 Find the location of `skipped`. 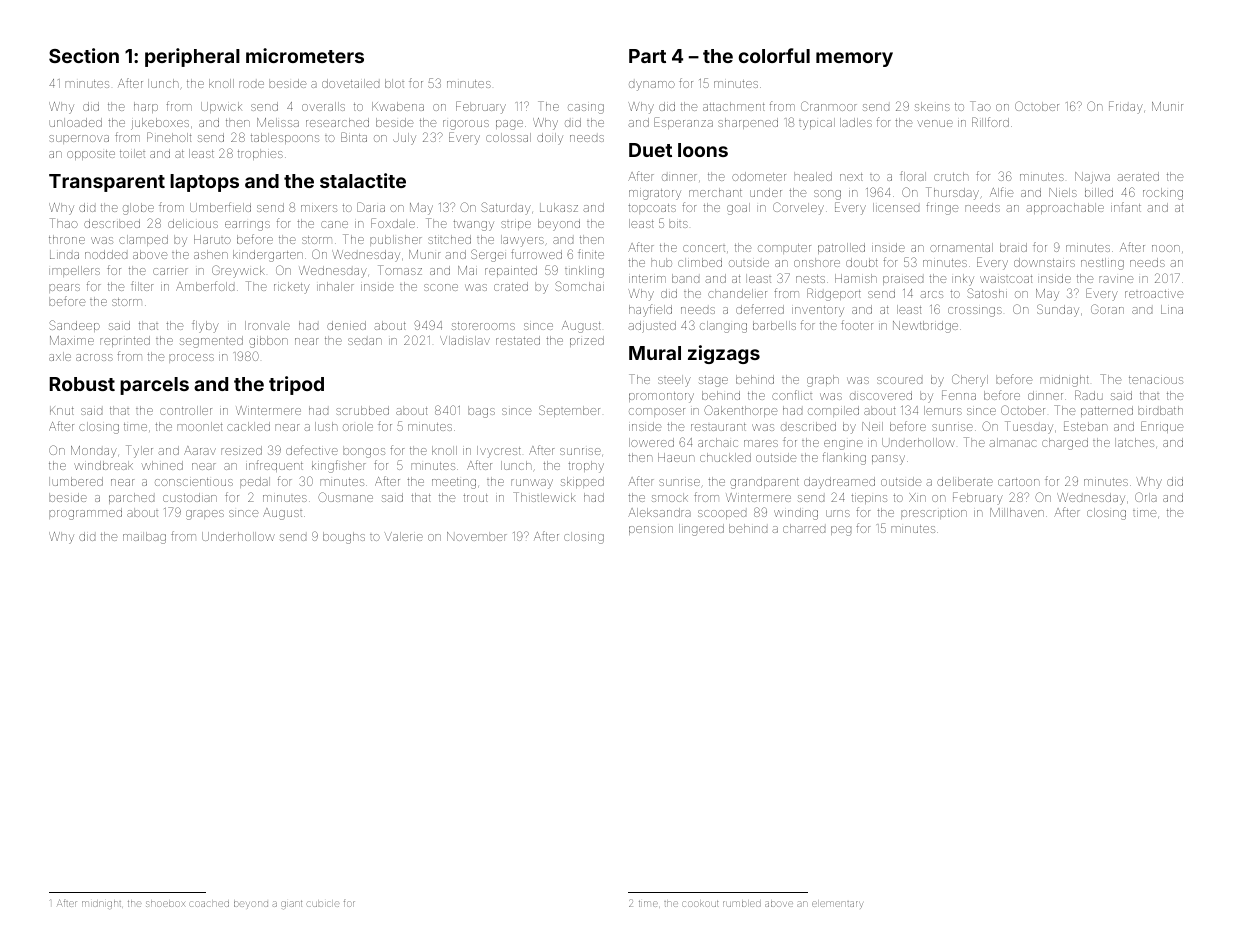

skipped is located at coordinates (582, 482).
